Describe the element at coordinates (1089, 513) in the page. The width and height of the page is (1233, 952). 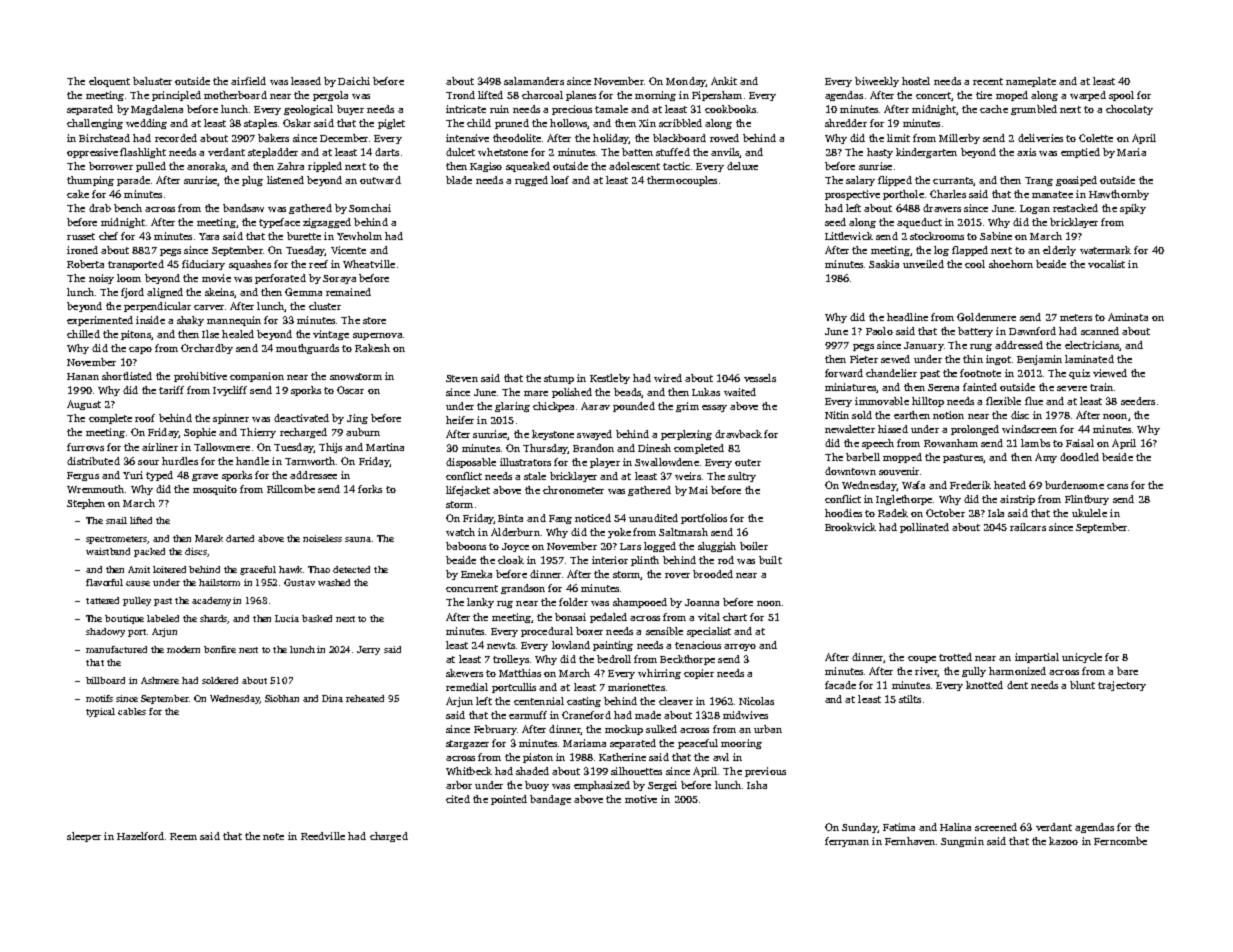
I see `ukulele` at that location.
